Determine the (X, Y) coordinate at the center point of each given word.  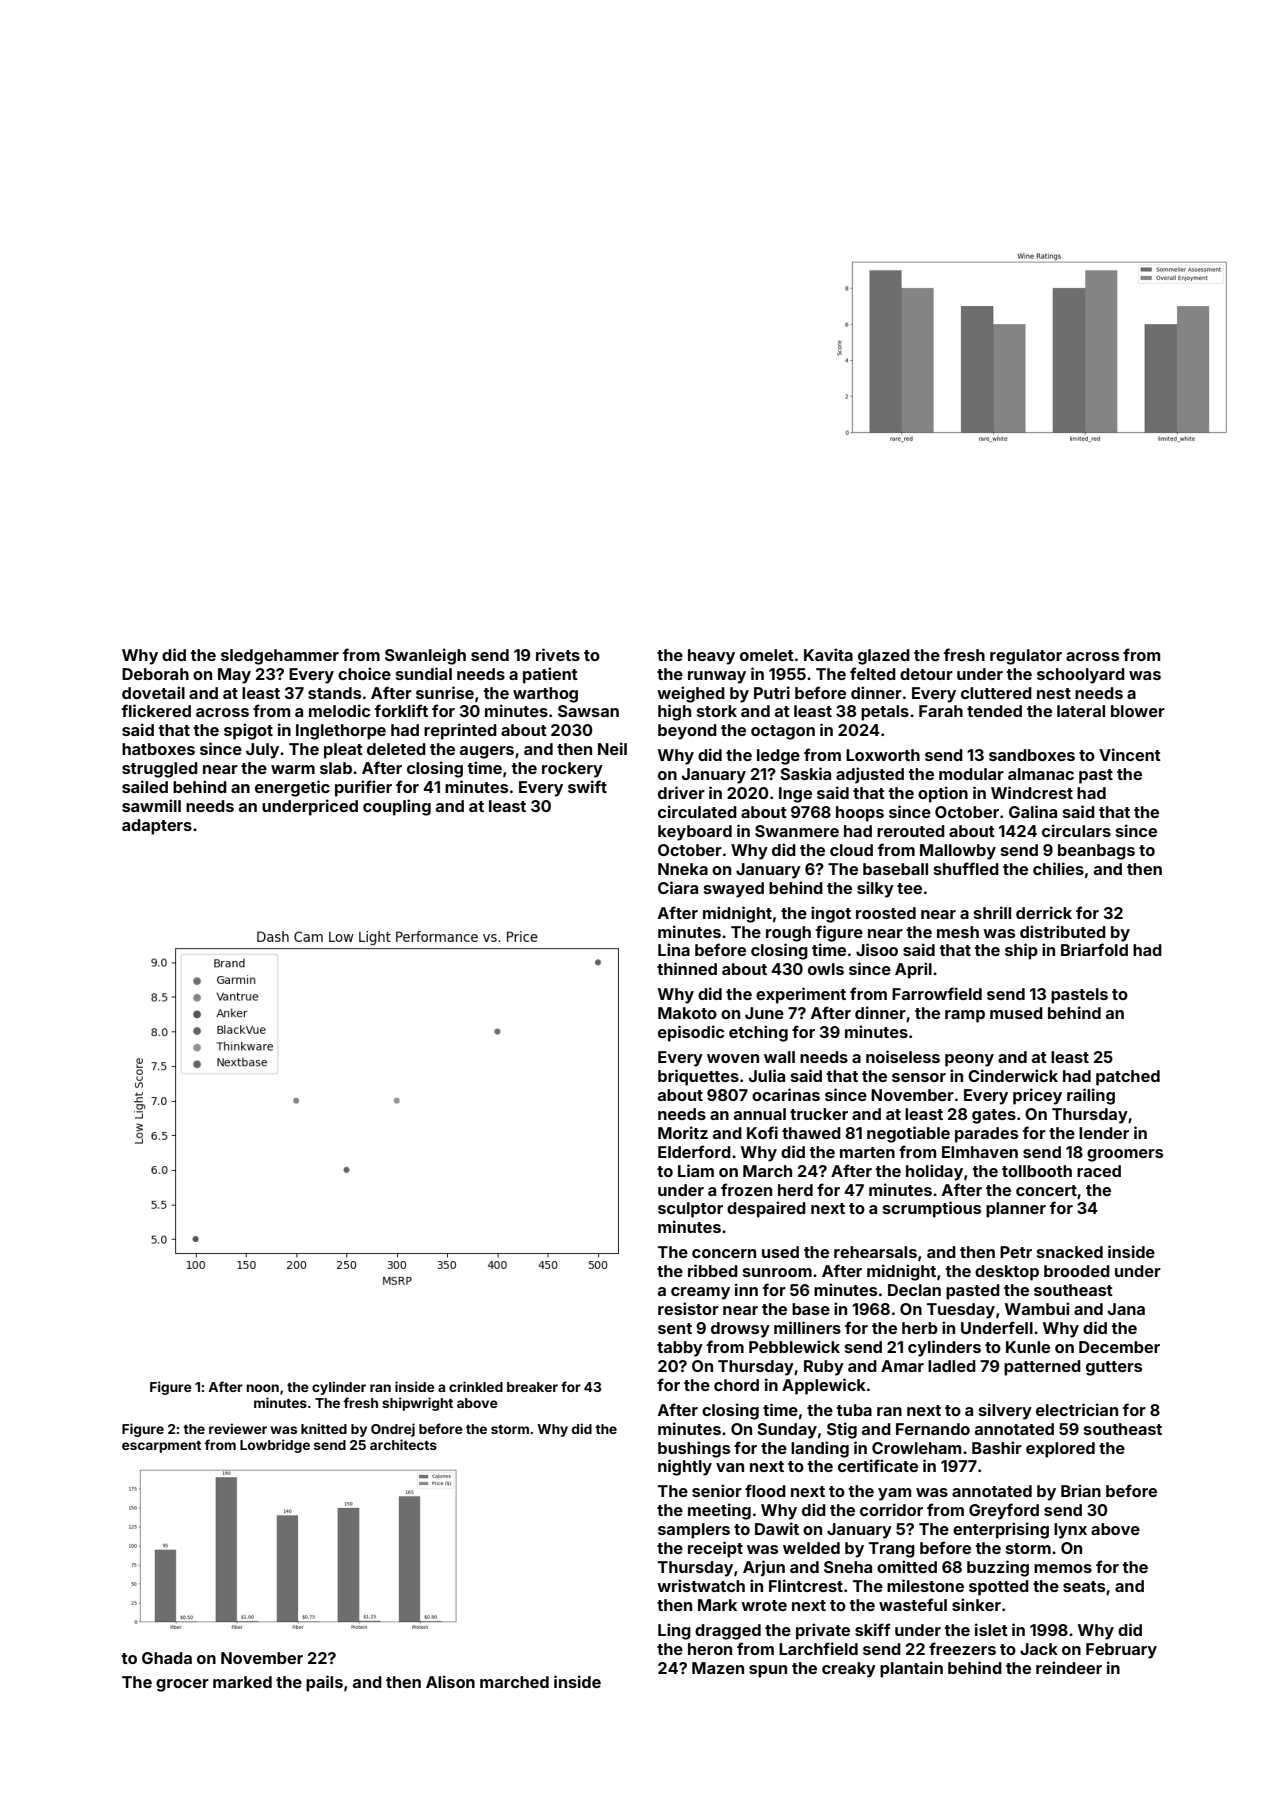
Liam (696, 1170)
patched (1128, 1078)
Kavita (828, 654)
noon (263, 1388)
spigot (248, 731)
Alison (450, 1681)
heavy (711, 657)
